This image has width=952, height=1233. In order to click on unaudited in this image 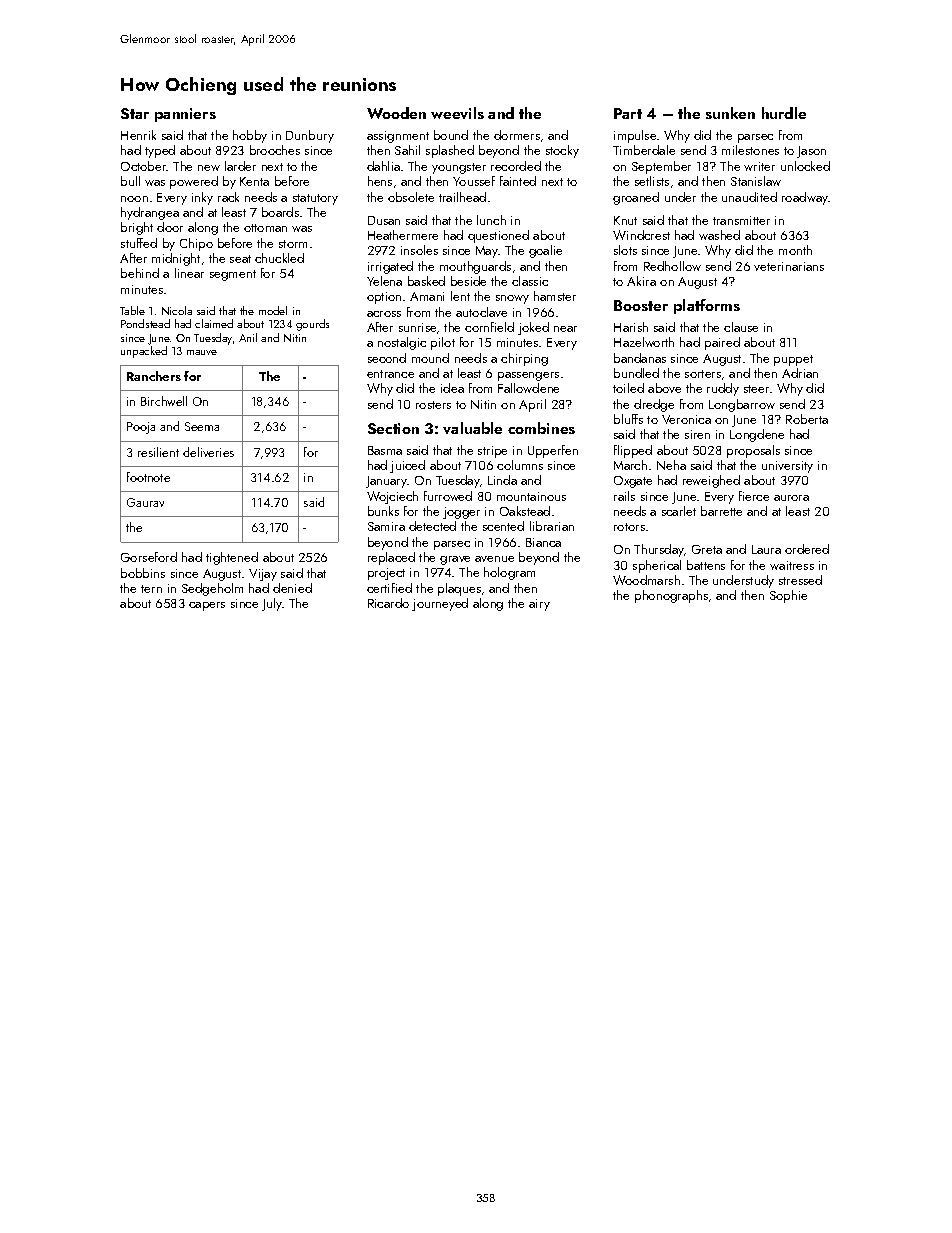, I will do `click(749, 197)`.
